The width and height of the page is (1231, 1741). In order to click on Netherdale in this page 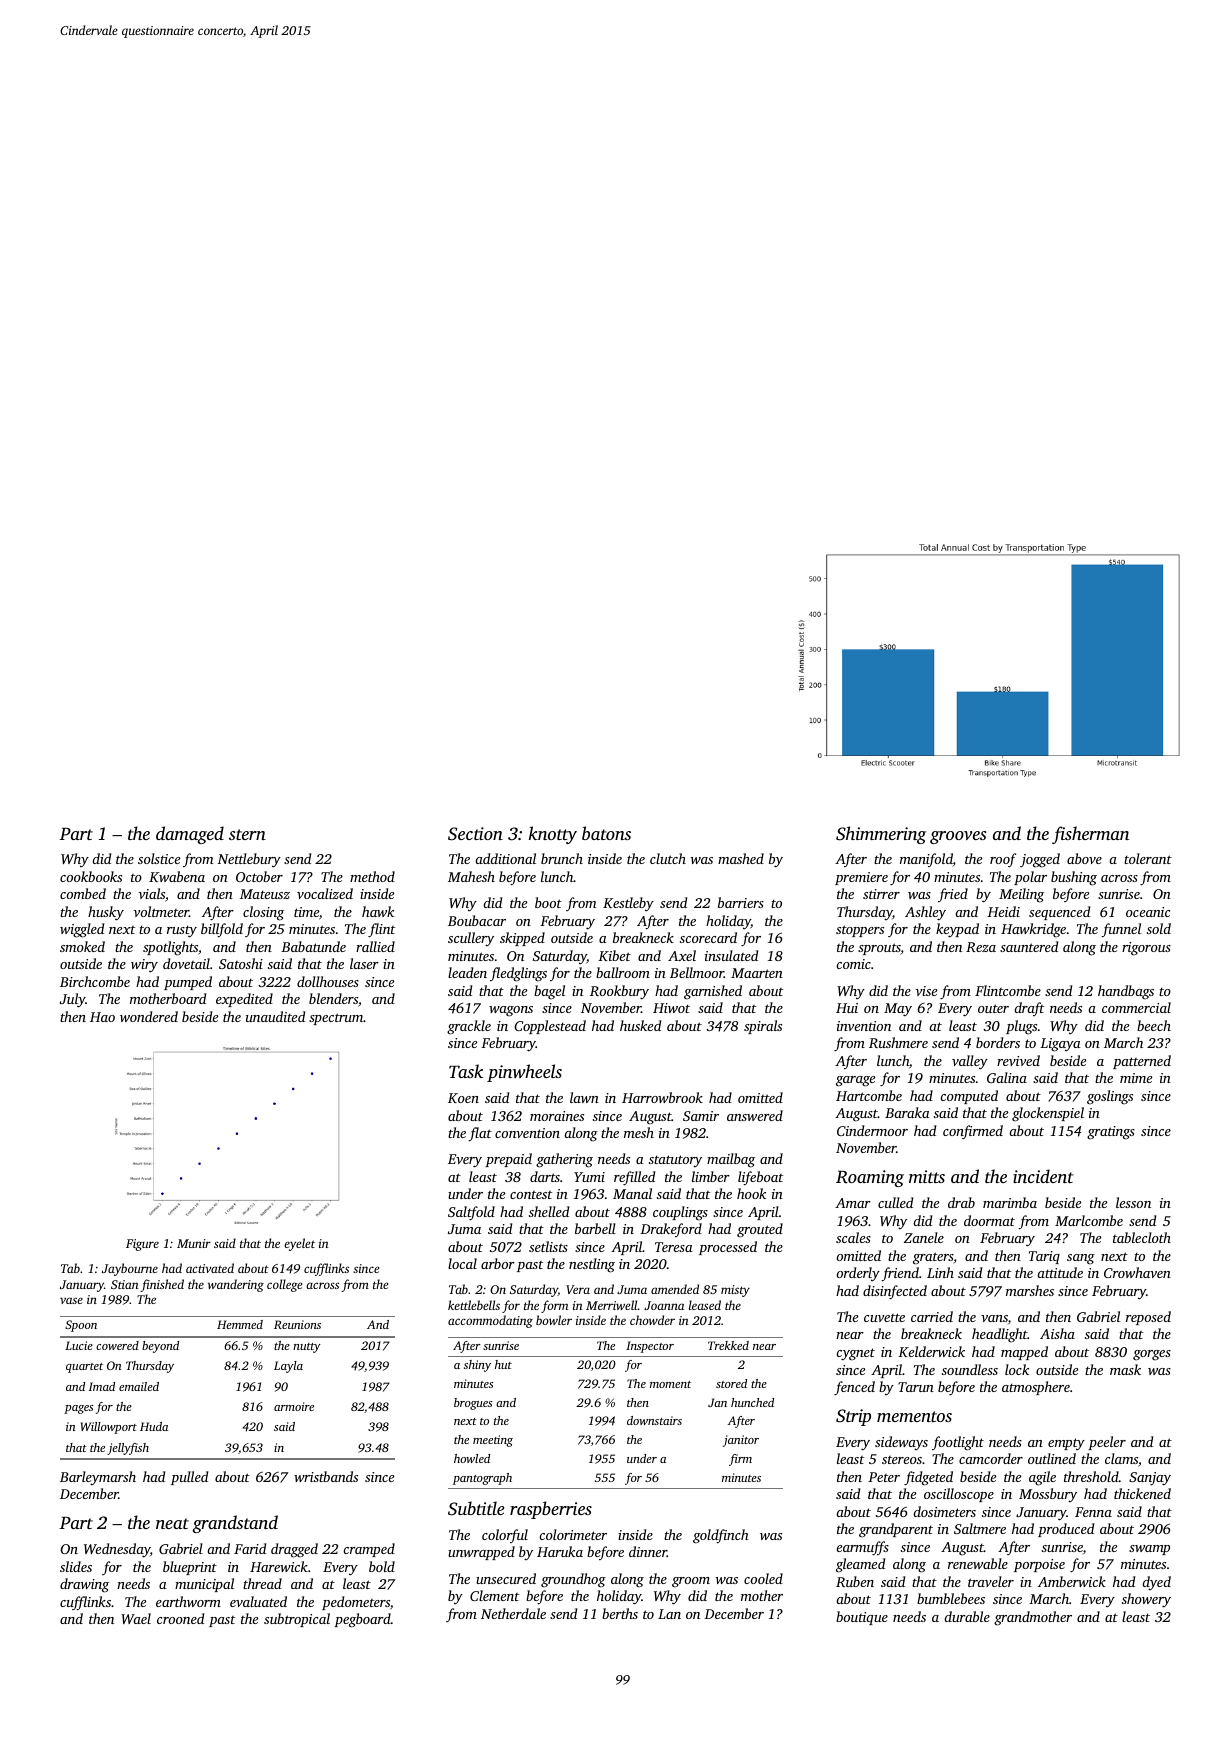, I will do `click(513, 1613)`.
